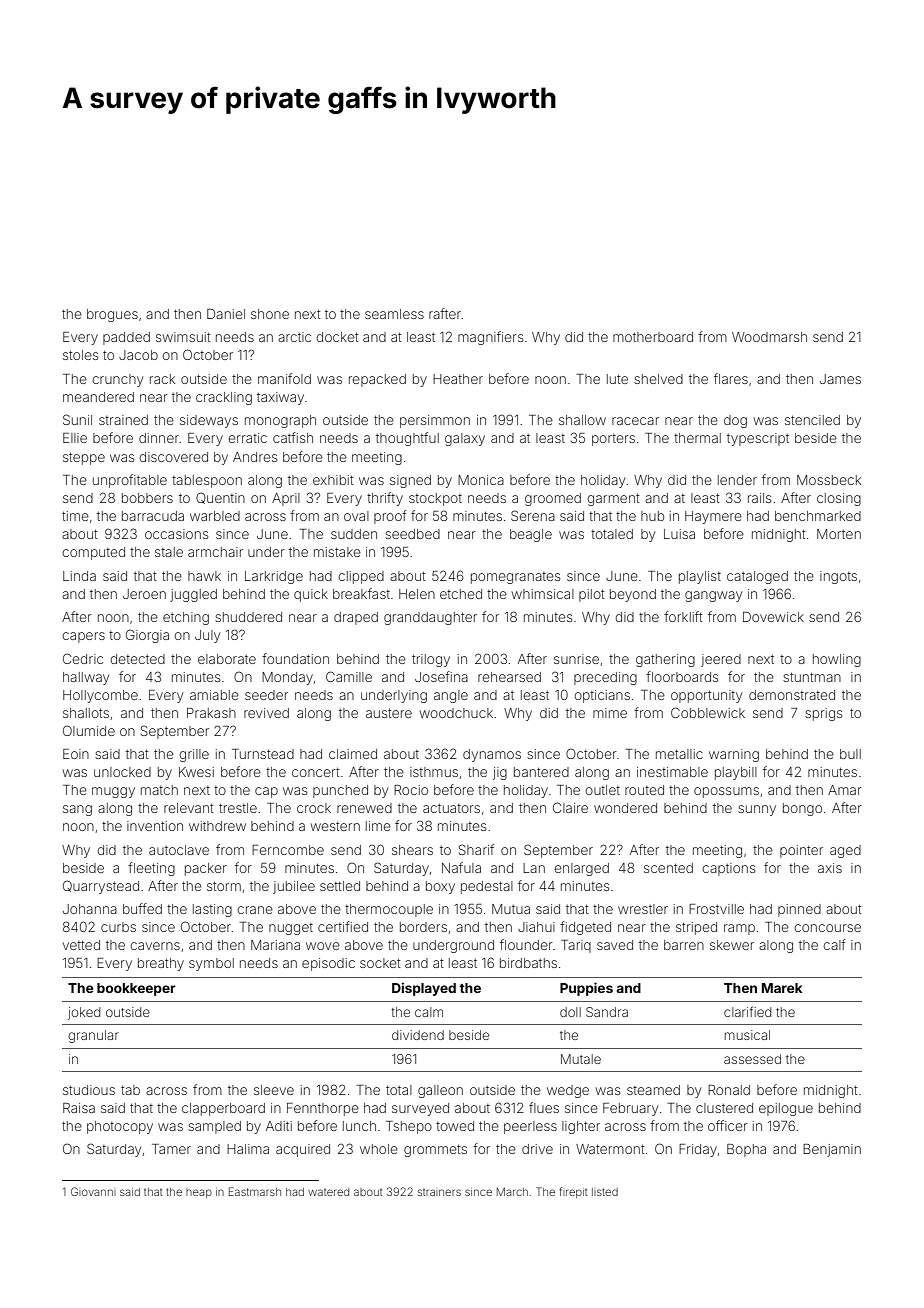 This screenshot has width=924, height=1308. I want to click on computed, so click(94, 553).
